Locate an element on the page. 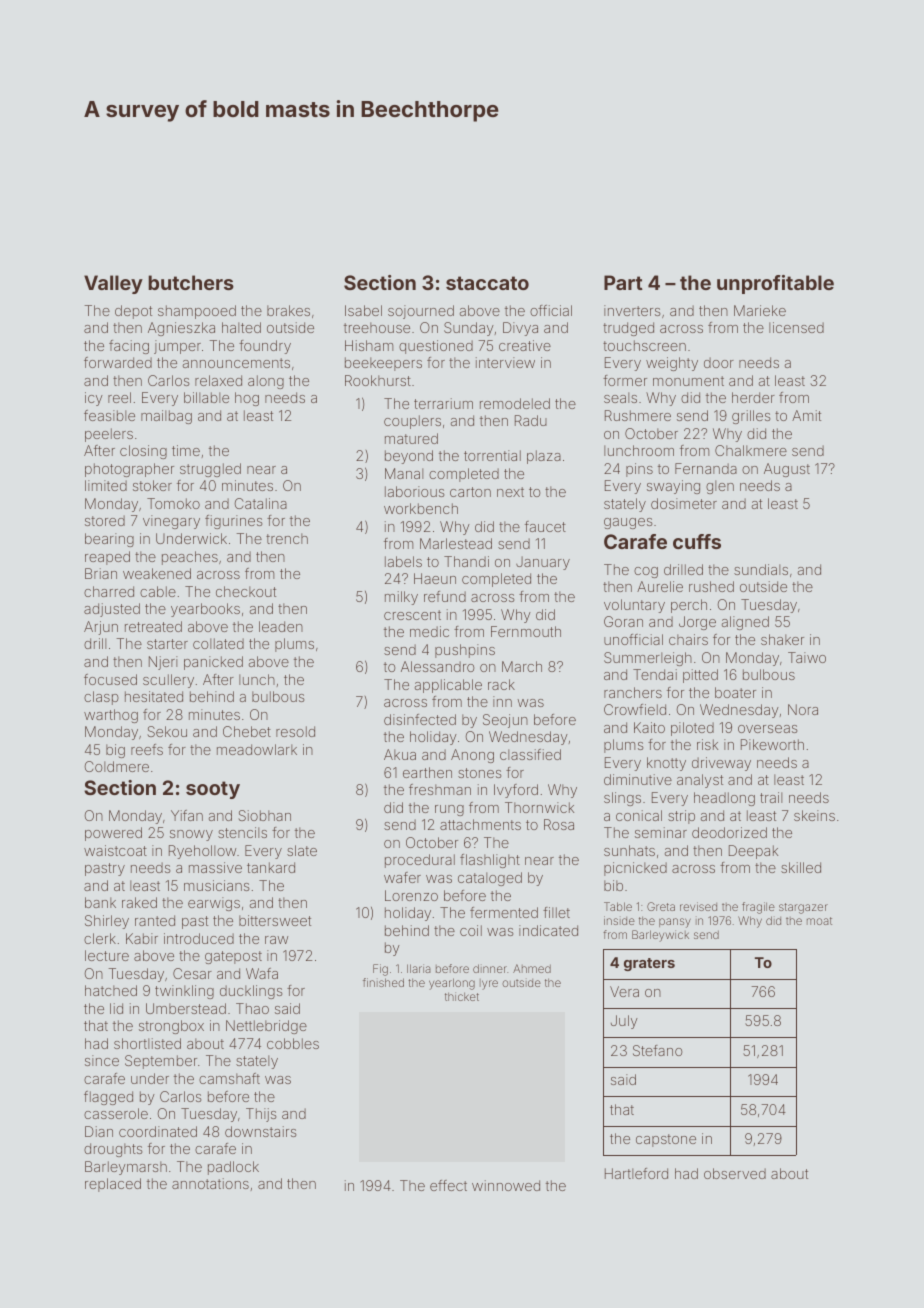 This document has height=1308, width=924. stoker is located at coordinates (152, 485).
